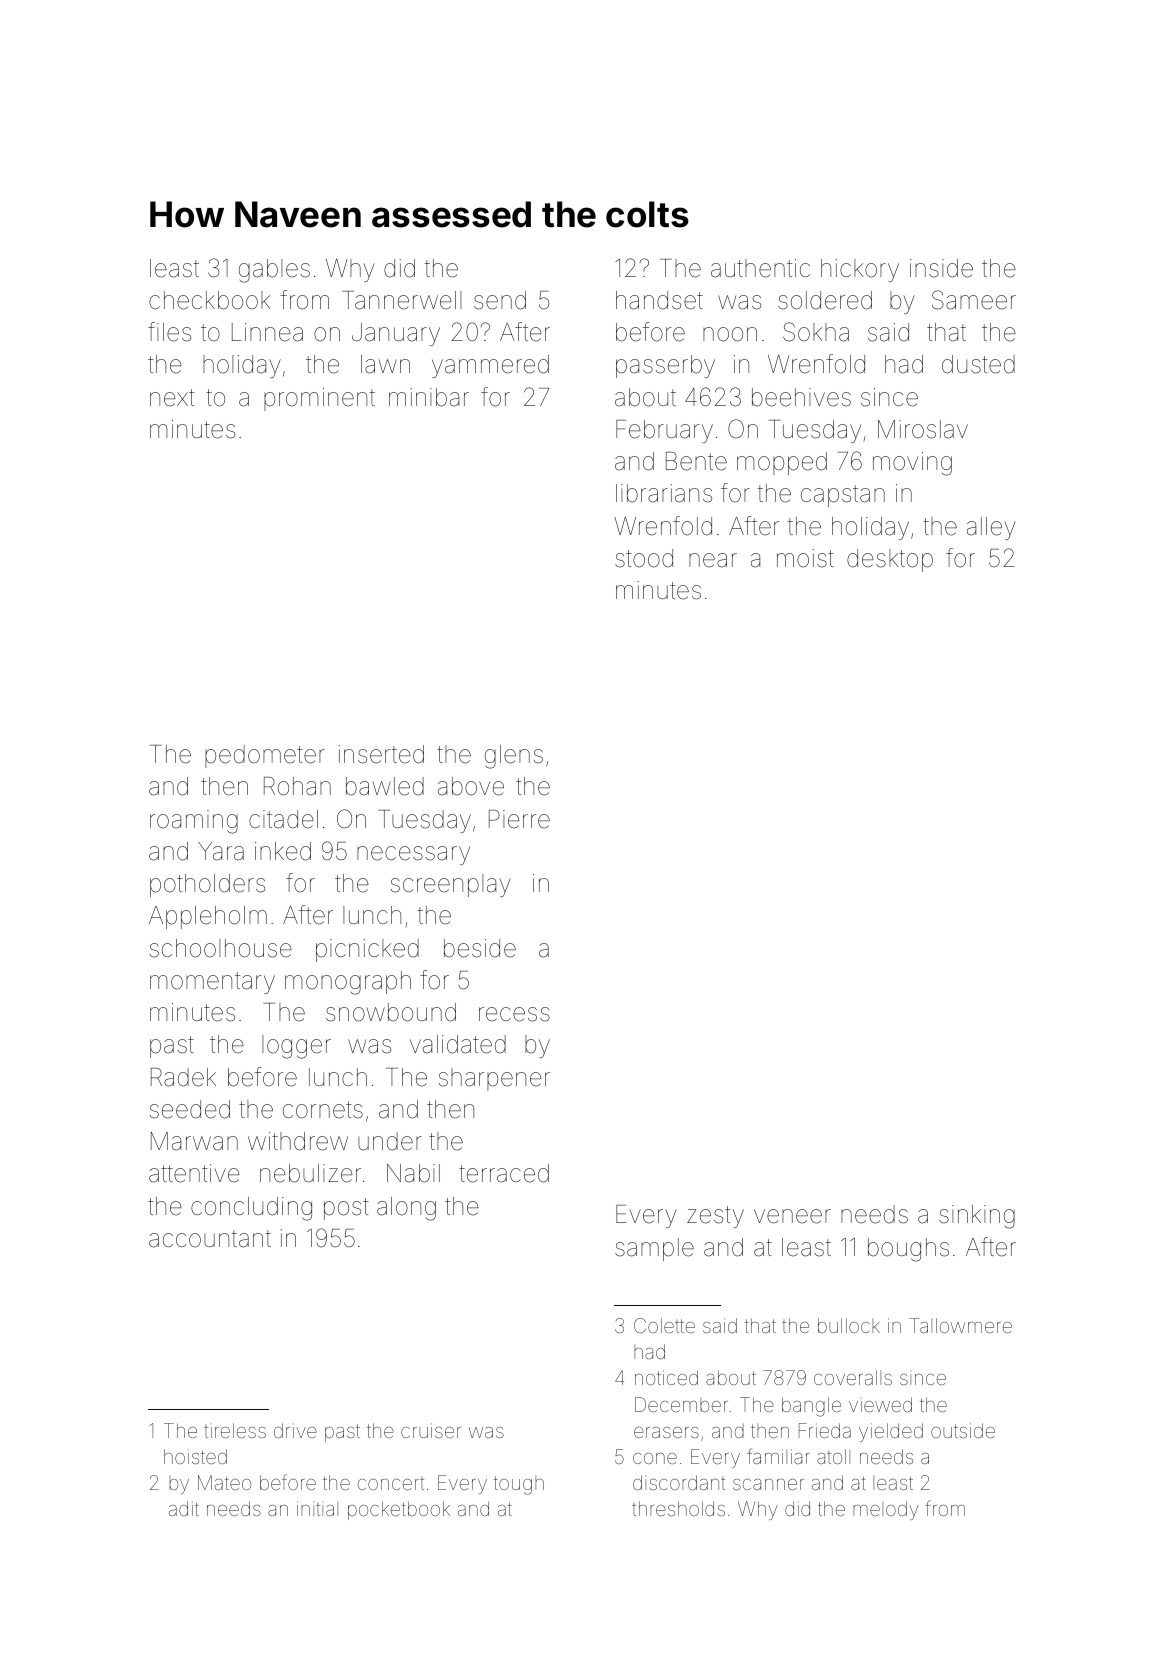 The height and width of the page is (1654, 1165). I want to click on sample, so click(654, 1249).
